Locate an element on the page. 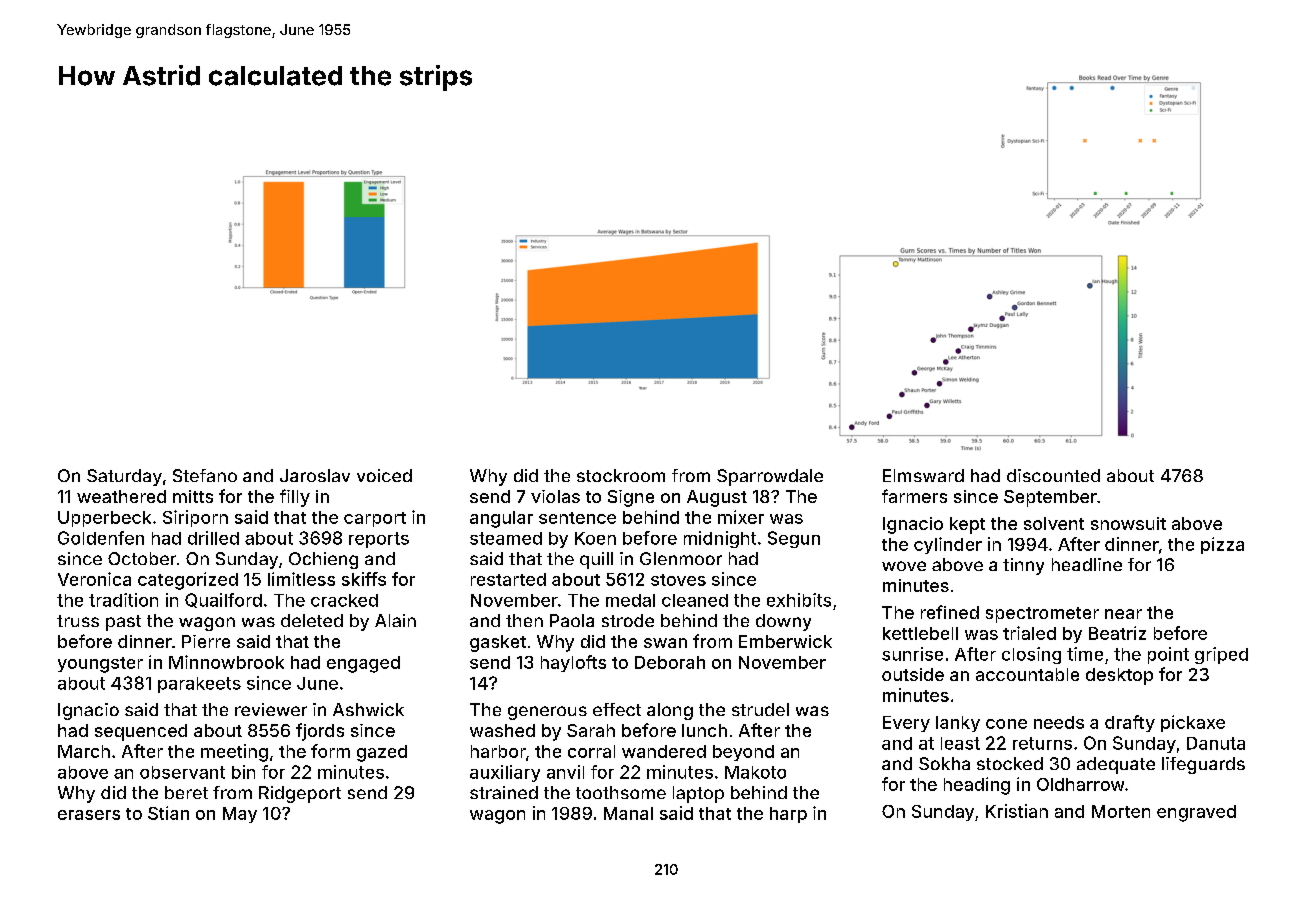  spectrometer is located at coordinates (1042, 615).
